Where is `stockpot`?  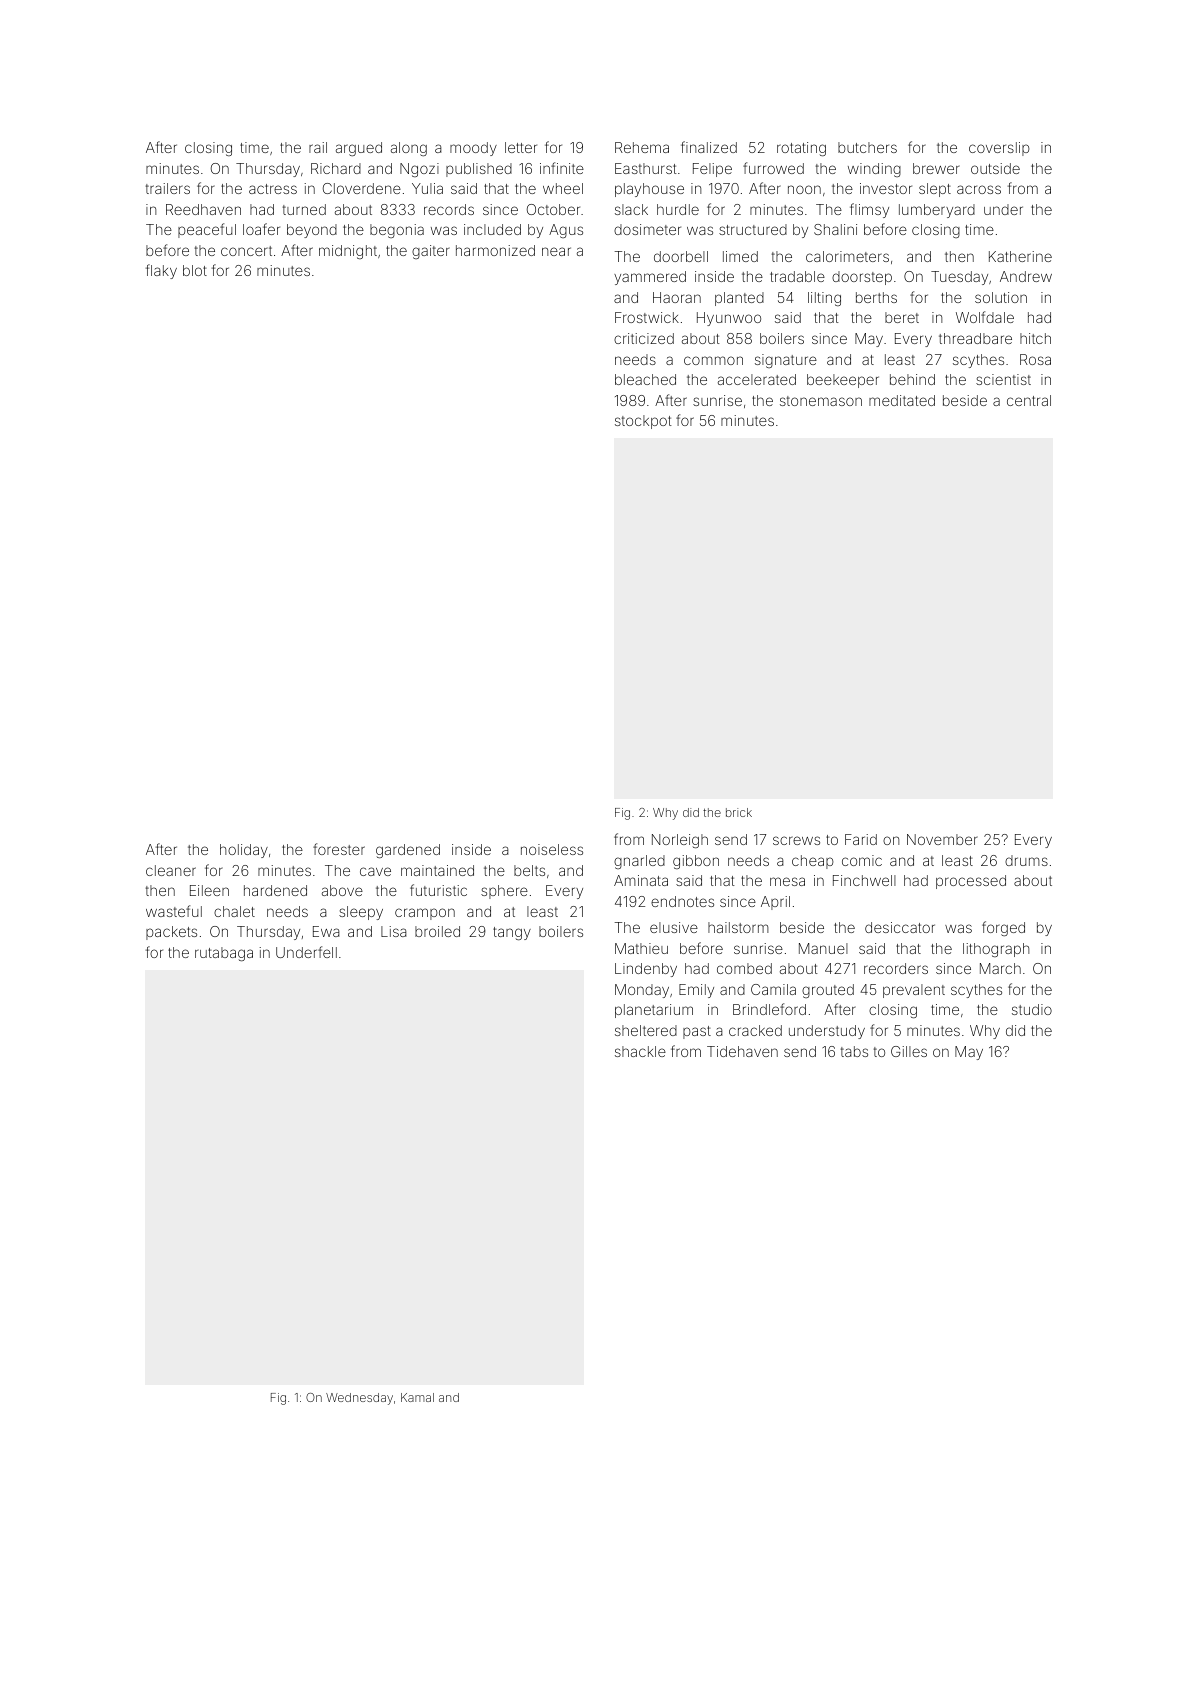 stockpot is located at coordinates (643, 422).
